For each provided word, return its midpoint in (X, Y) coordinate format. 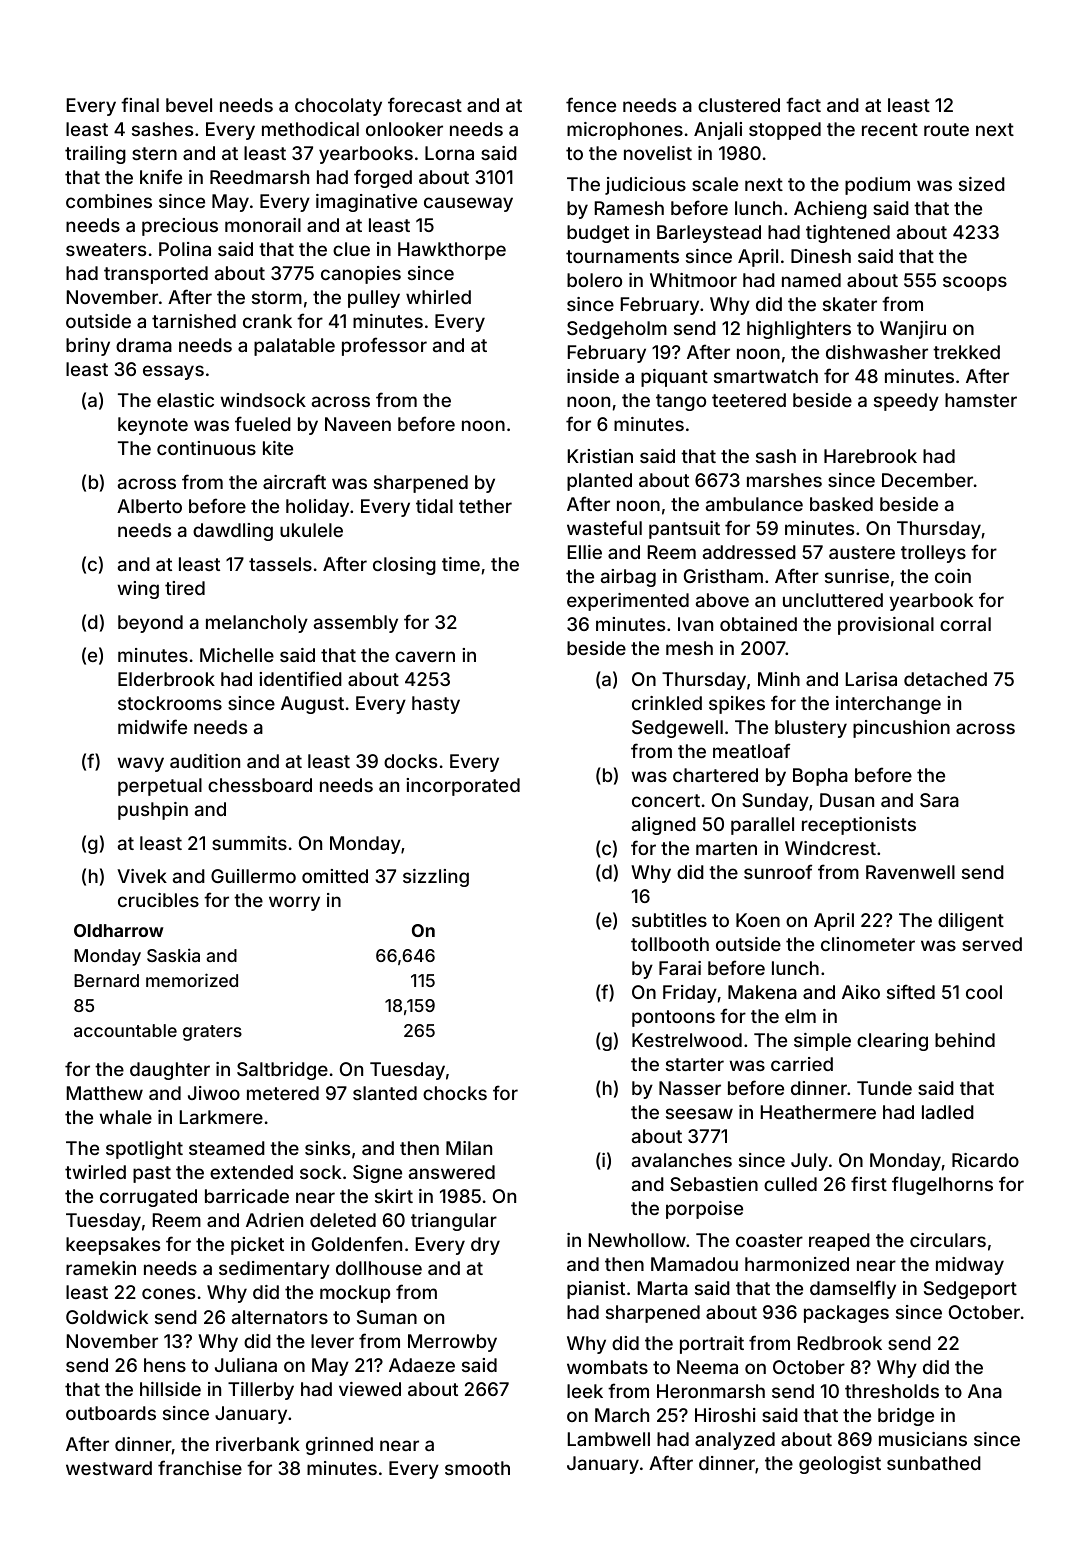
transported (156, 275)
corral (965, 624)
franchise (200, 1467)
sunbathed (934, 1463)
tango (681, 402)
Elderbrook (166, 679)
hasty (436, 705)
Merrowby (452, 1343)
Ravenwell (910, 872)
